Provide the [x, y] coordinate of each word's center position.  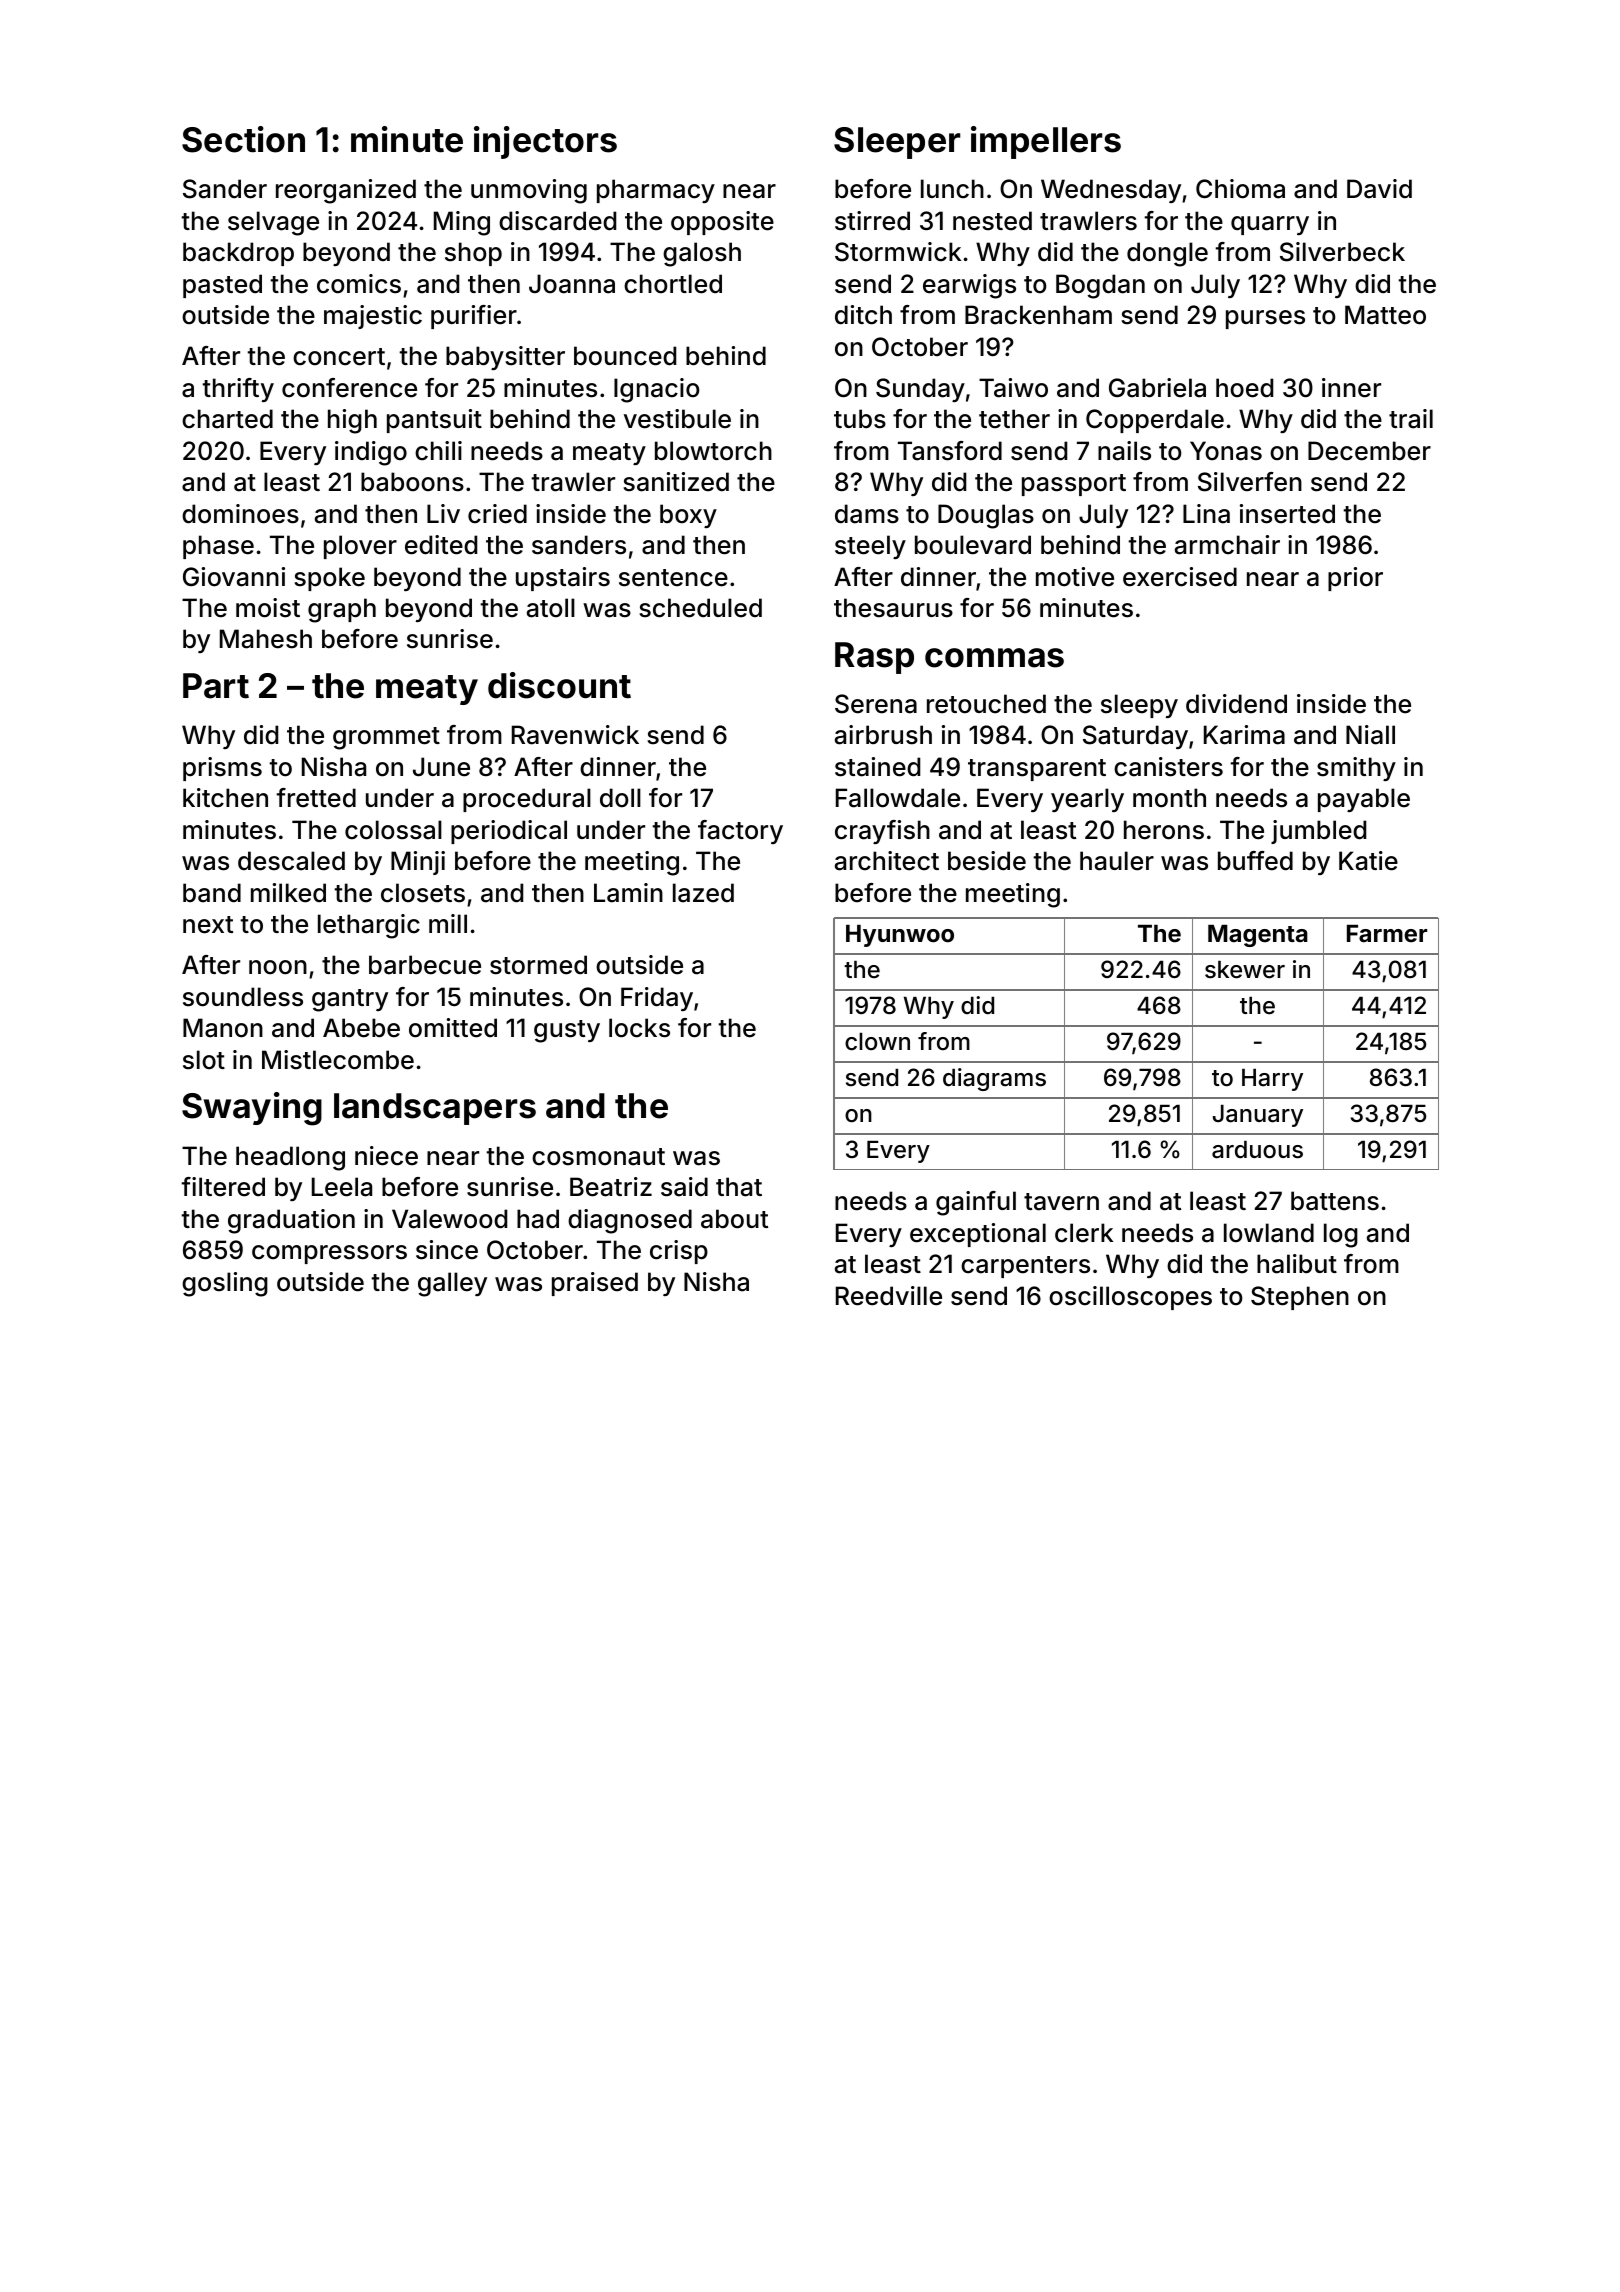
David [1379, 189]
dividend [1236, 704]
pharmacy [656, 191]
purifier [474, 317]
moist [268, 608]
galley [452, 1284]
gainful [976, 1203]
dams [867, 514]
